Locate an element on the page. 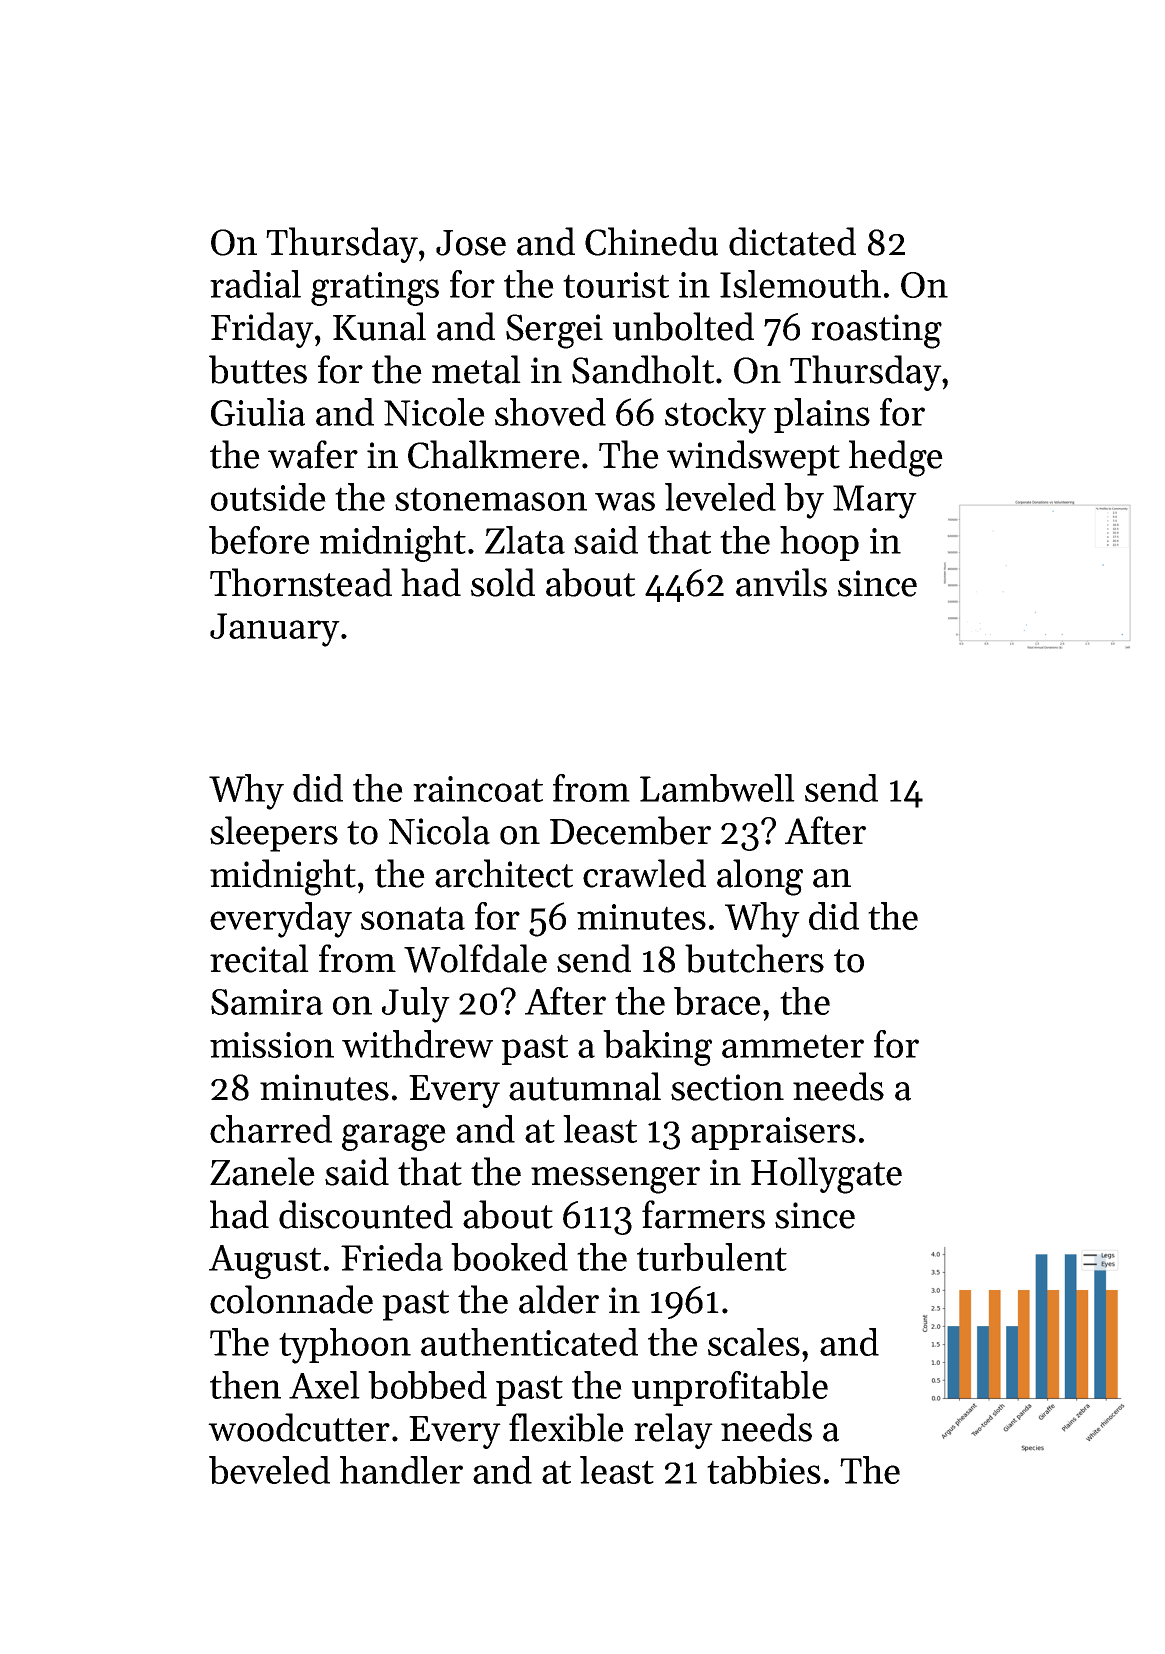  beveled is located at coordinates (269, 1470).
